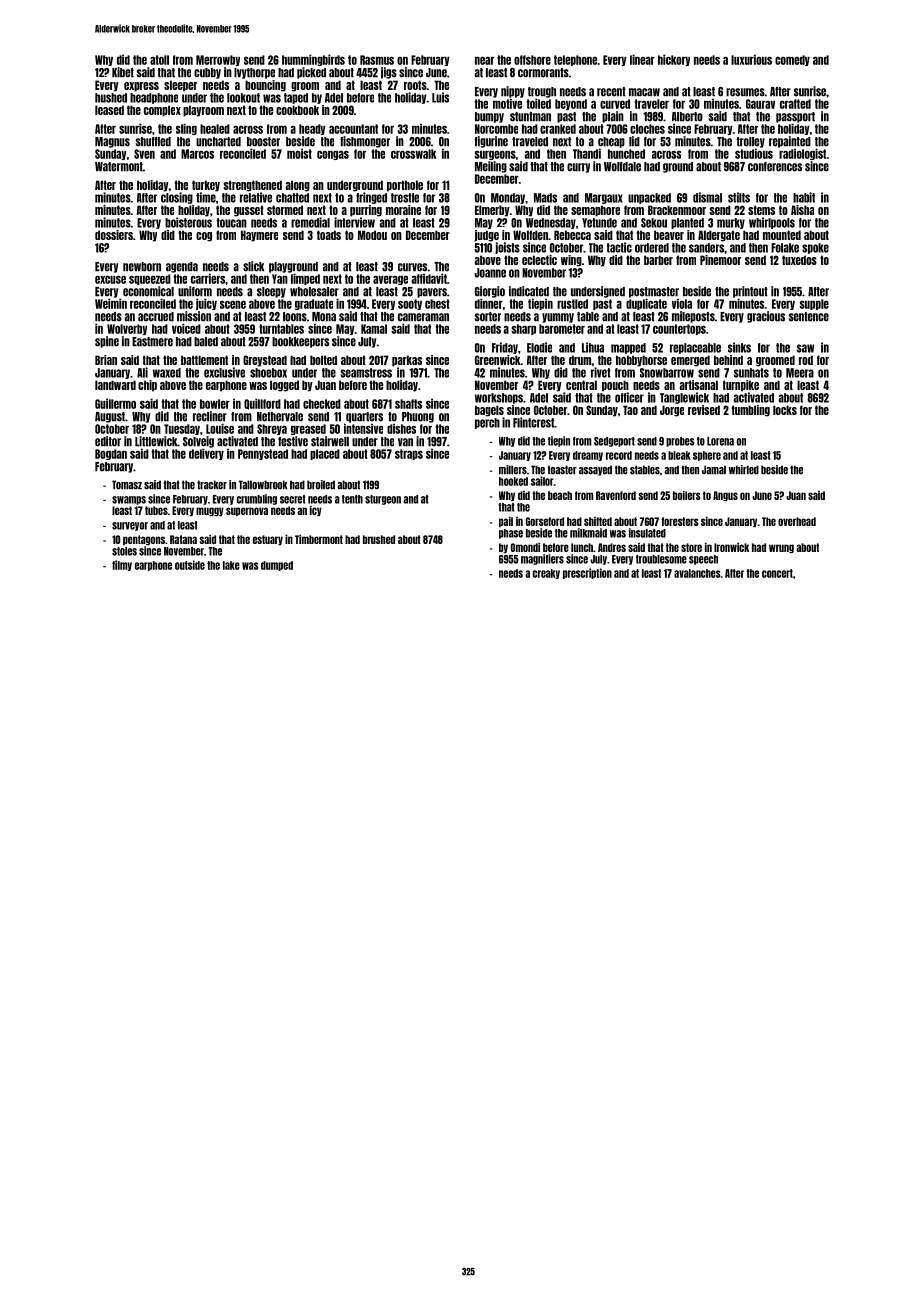 This screenshot has height=1308, width=924. What do you see at coordinates (377, 60) in the screenshot?
I see `Rasmus` at bounding box center [377, 60].
